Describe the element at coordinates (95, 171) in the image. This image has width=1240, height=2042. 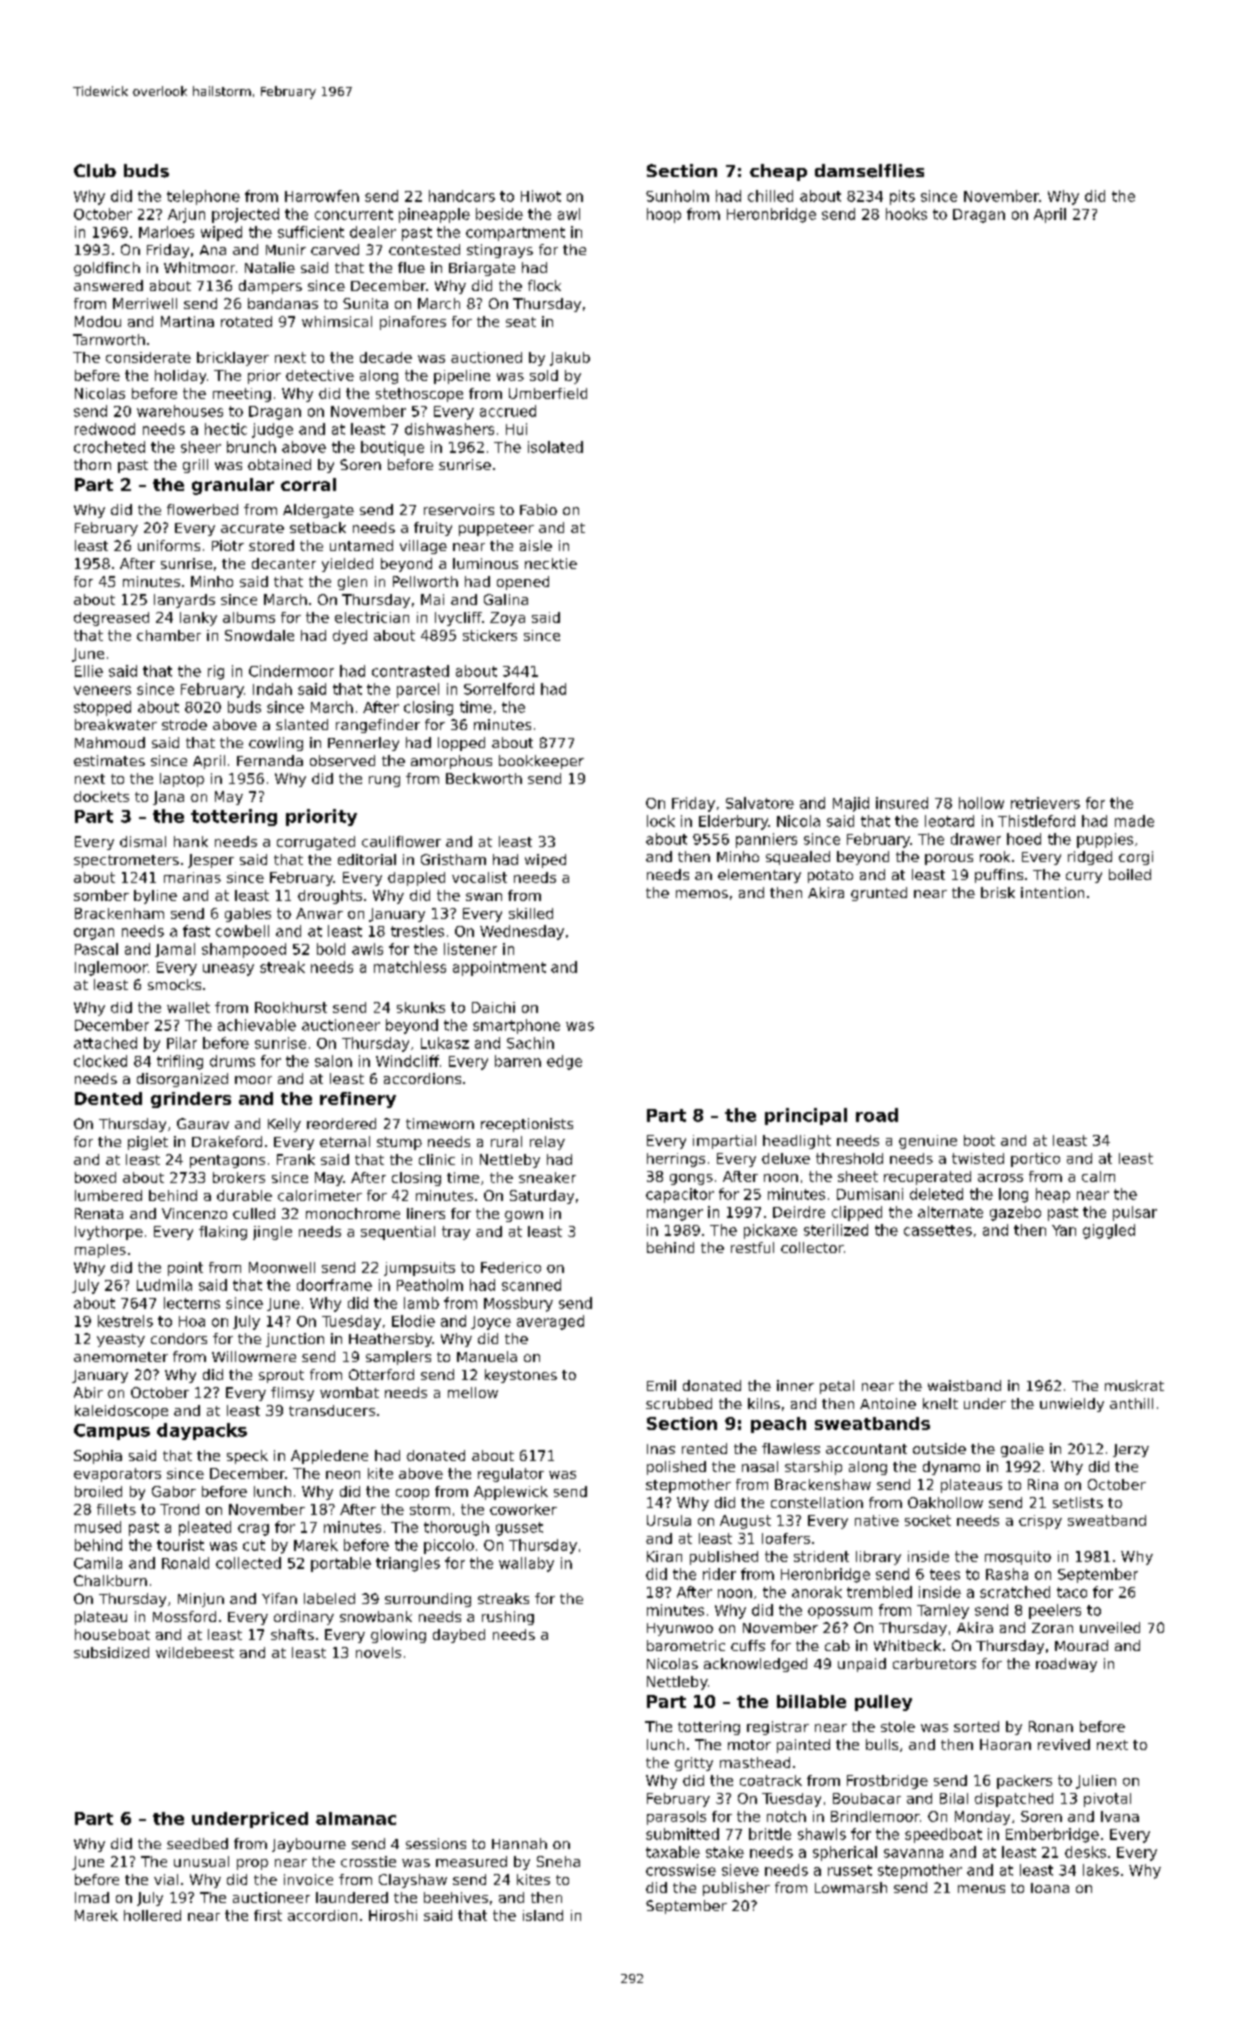
I see `Club` at that location.
